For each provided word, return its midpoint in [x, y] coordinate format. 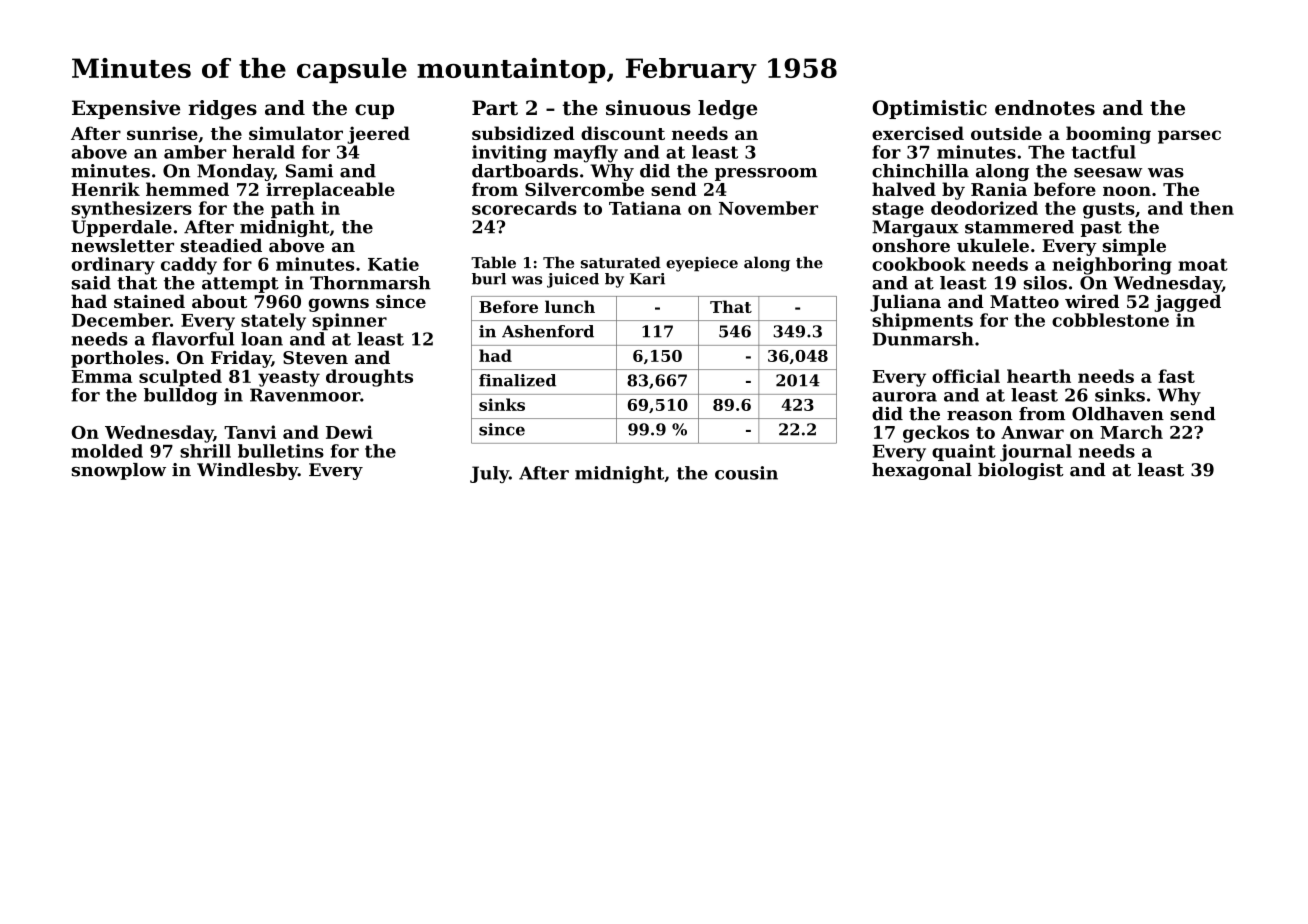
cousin [746, 473]
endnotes [1045, 108]
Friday [241, 359]
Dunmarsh [923, 339]
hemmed [187, 189]
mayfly [586, 154]
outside [1006, 133]
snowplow [119, 471]
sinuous [648, 108]
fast [1177, 376]
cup [374, 111]
